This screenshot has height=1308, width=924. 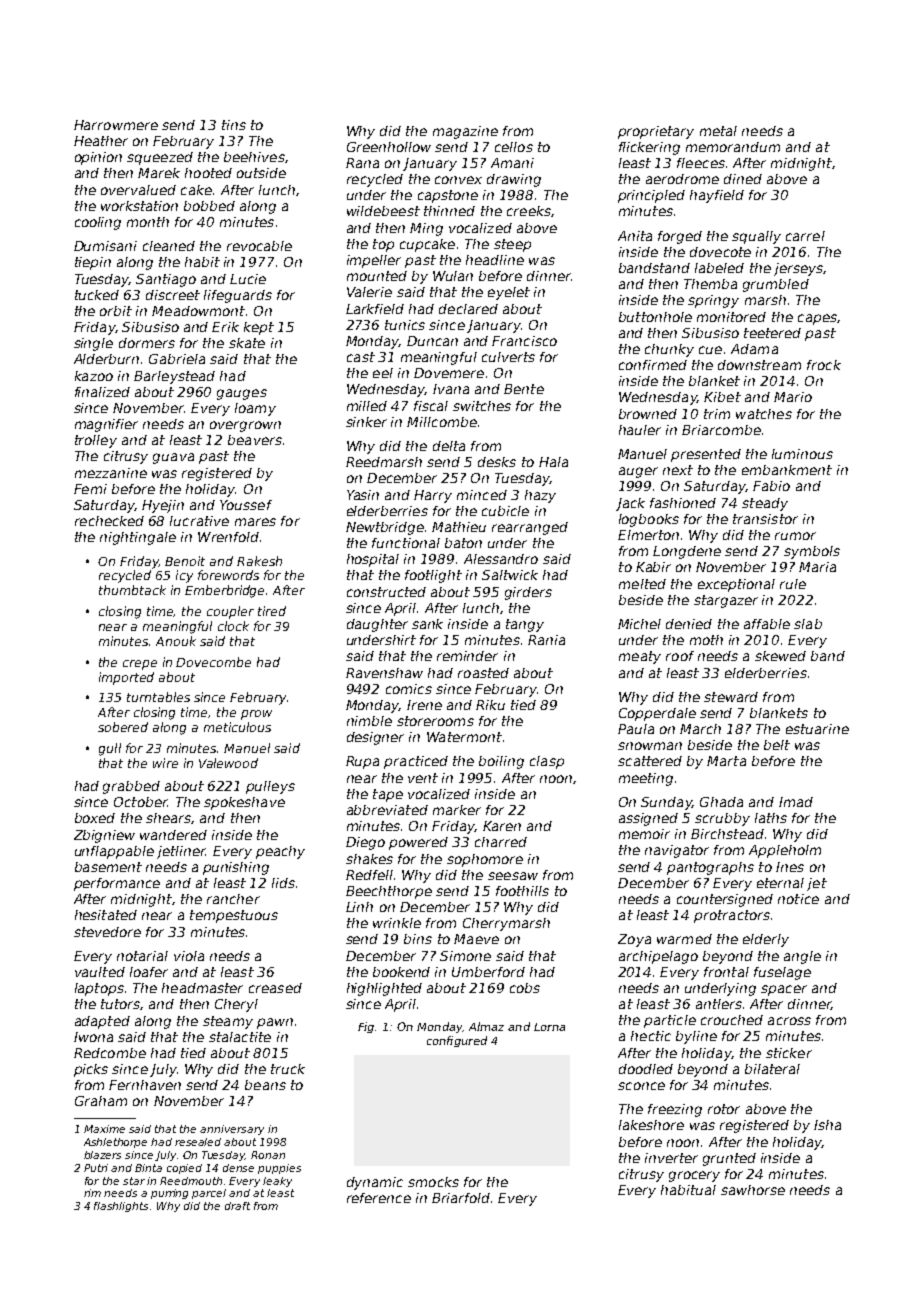 What do you see at coordinates (457, 1041) in the screenshot?
I see `configured` at bounding box center [457, 1041].
